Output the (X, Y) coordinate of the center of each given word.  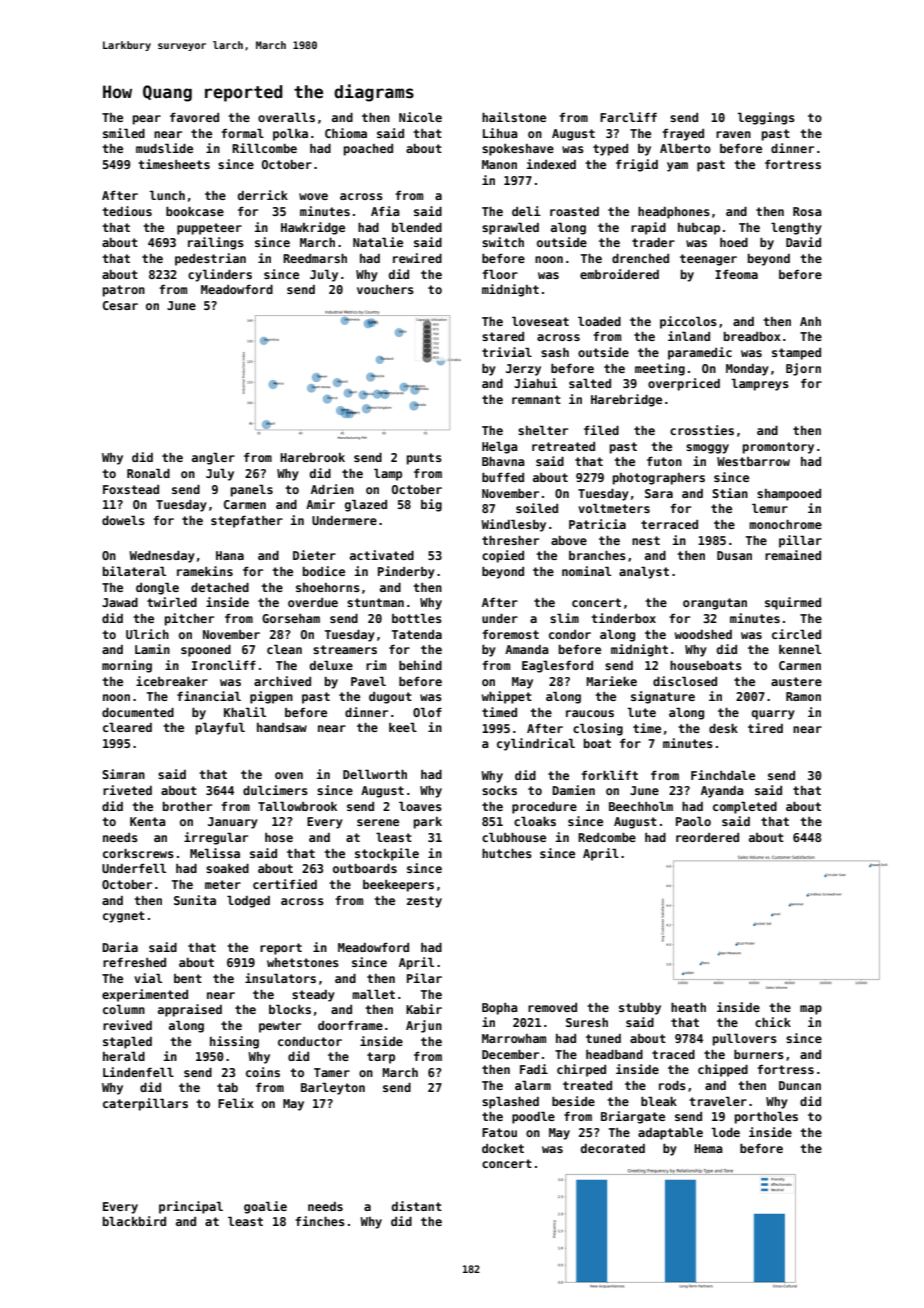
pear (147, 120)
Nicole (420, 117)
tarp (381, 1058)
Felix (236, 1103)
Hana (230, 555)
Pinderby (406, 572)
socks (499, 790)
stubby (640, 1009)
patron (124, 291)
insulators (280, 978)
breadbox (752, 336)
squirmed (793, 603)
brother (187, 806)
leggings (766, 118)
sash (555, 352)
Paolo (693, 821)
